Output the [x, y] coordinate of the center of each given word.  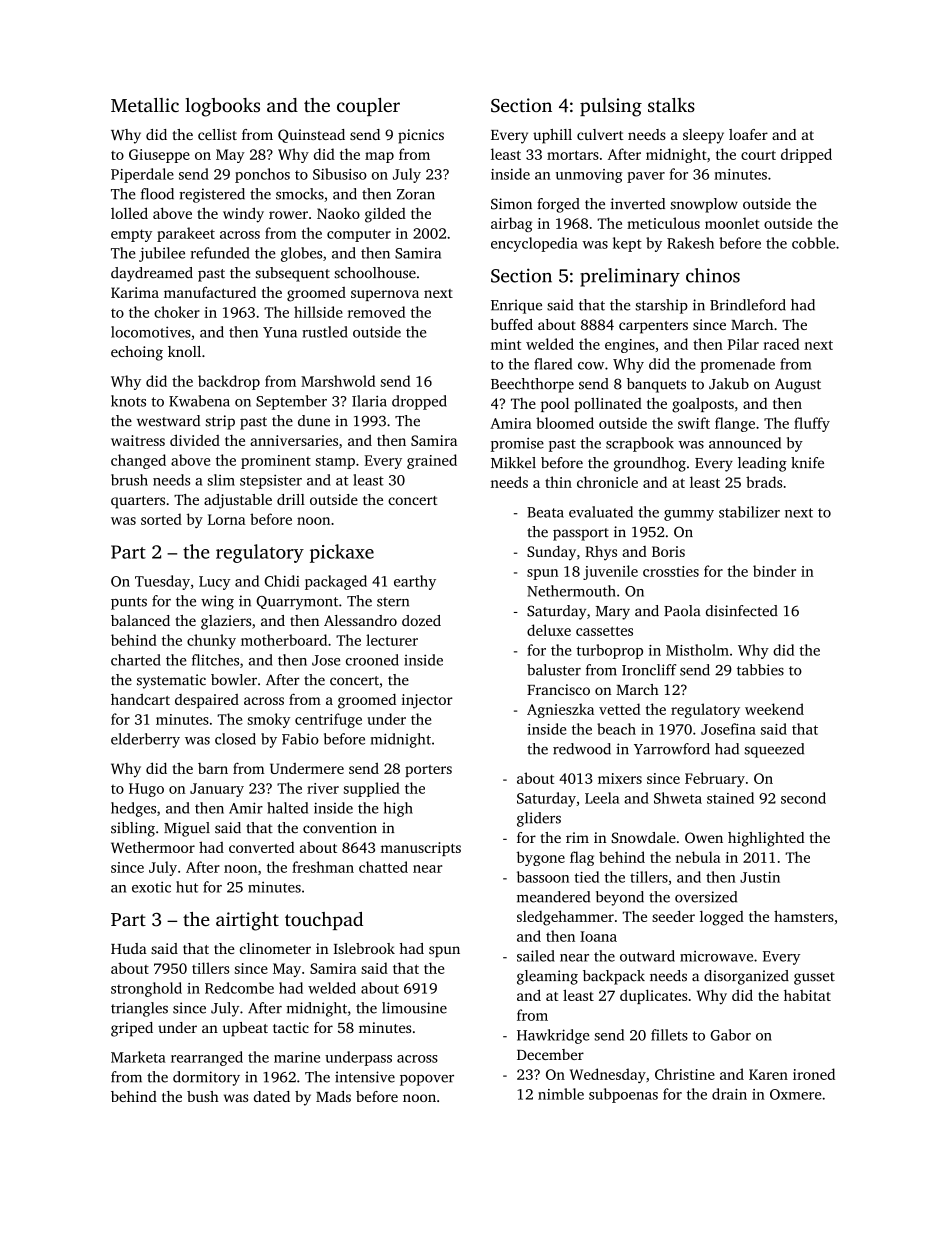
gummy [689, 515]
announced [745, 443]
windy [243, 215]
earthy [415, 582]
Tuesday [162, 582]
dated [272, 1096]
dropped [419, 402]
